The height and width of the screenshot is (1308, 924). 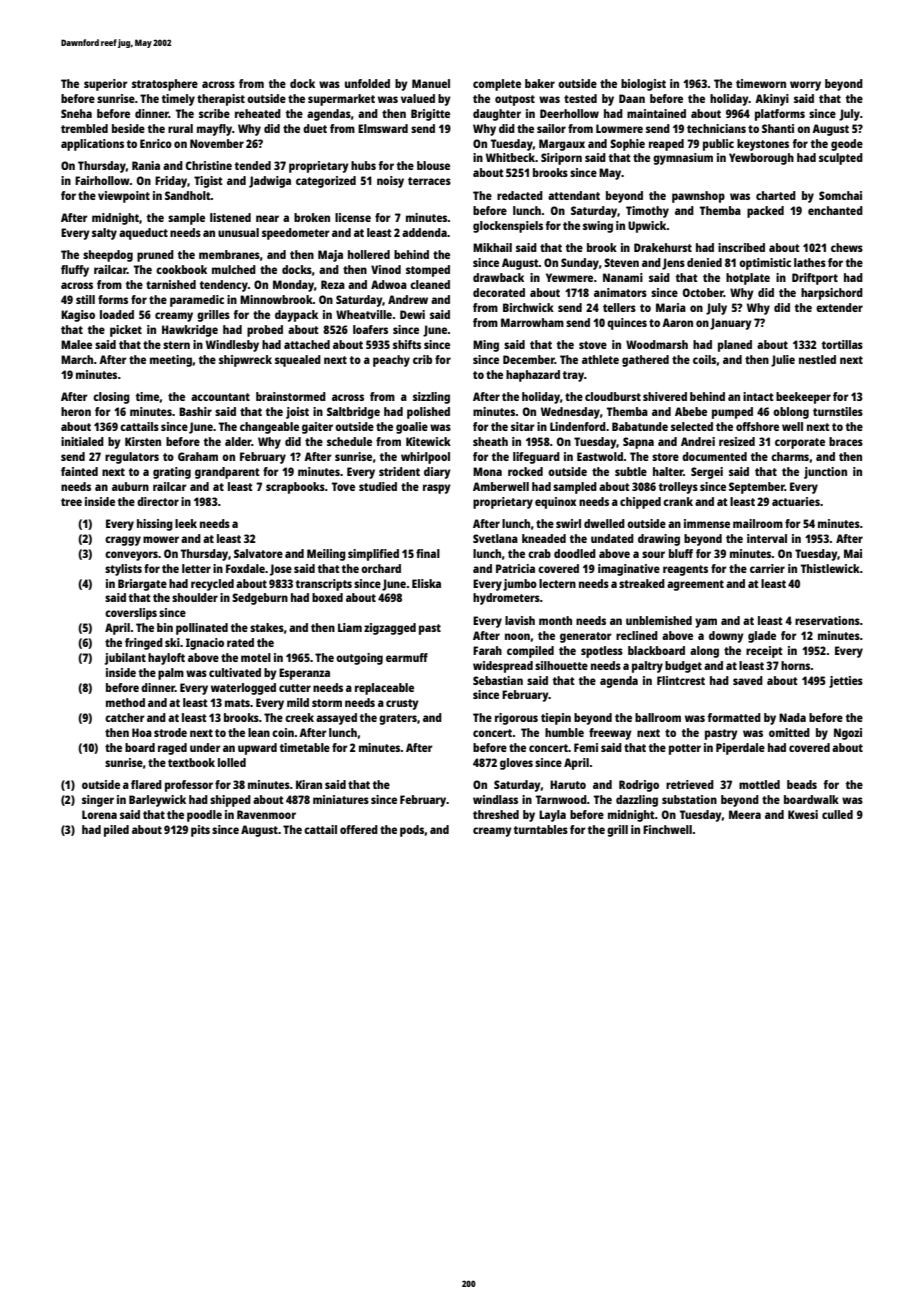 What do you see at coordinates (165, 85) in the screenshot?
I see `stratosphere` at bounding box center [165, 85].
